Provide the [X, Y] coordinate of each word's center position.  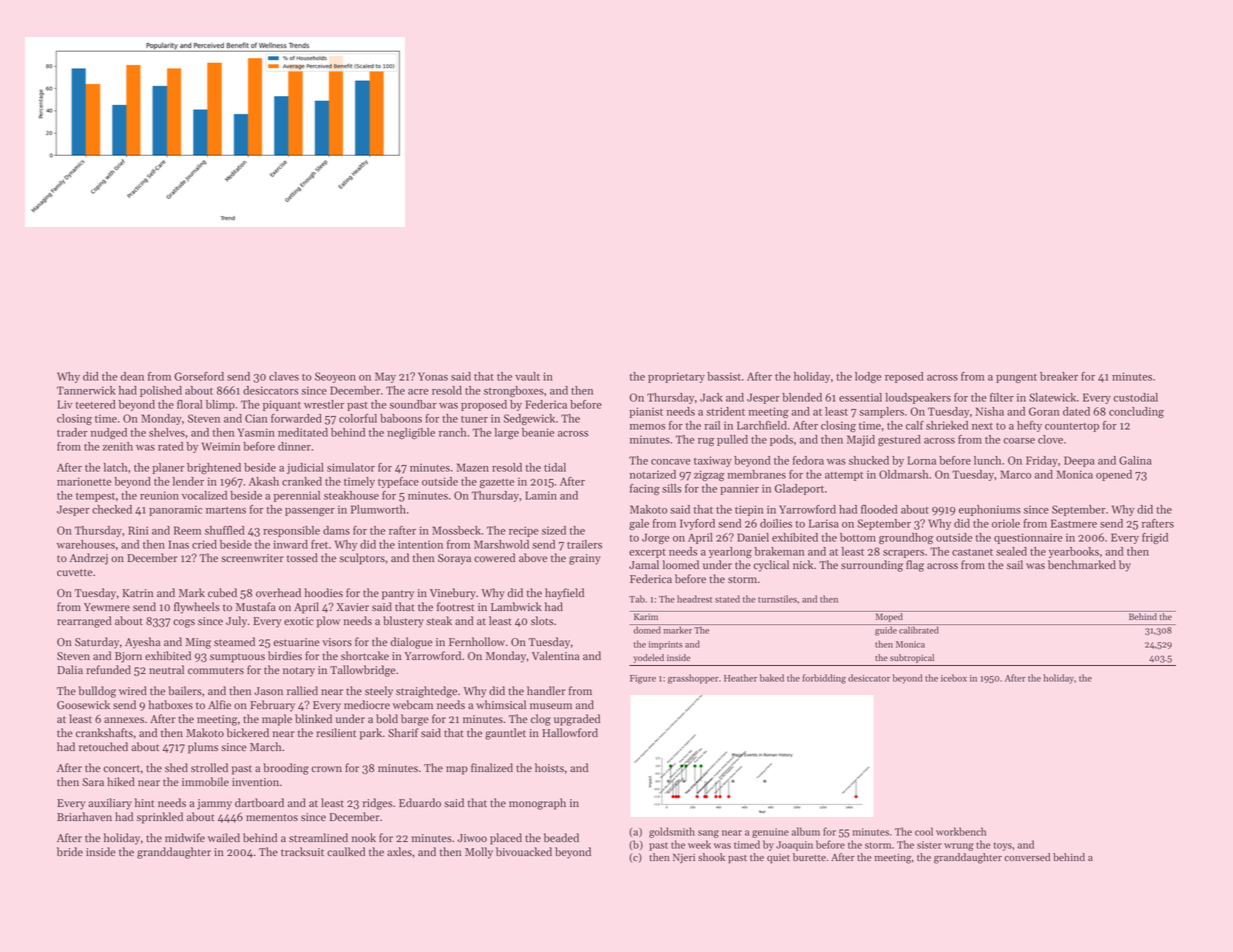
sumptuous [237, 658]
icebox [954, 678]
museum [551, 706]
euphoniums [990, 510]
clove [1050, 439]
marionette [84, 481]
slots [542, 620]
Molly [479, 853]
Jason [268, 691]
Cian [256, 418]
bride [70, 852]
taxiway [713, 461]
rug [706, 442]
